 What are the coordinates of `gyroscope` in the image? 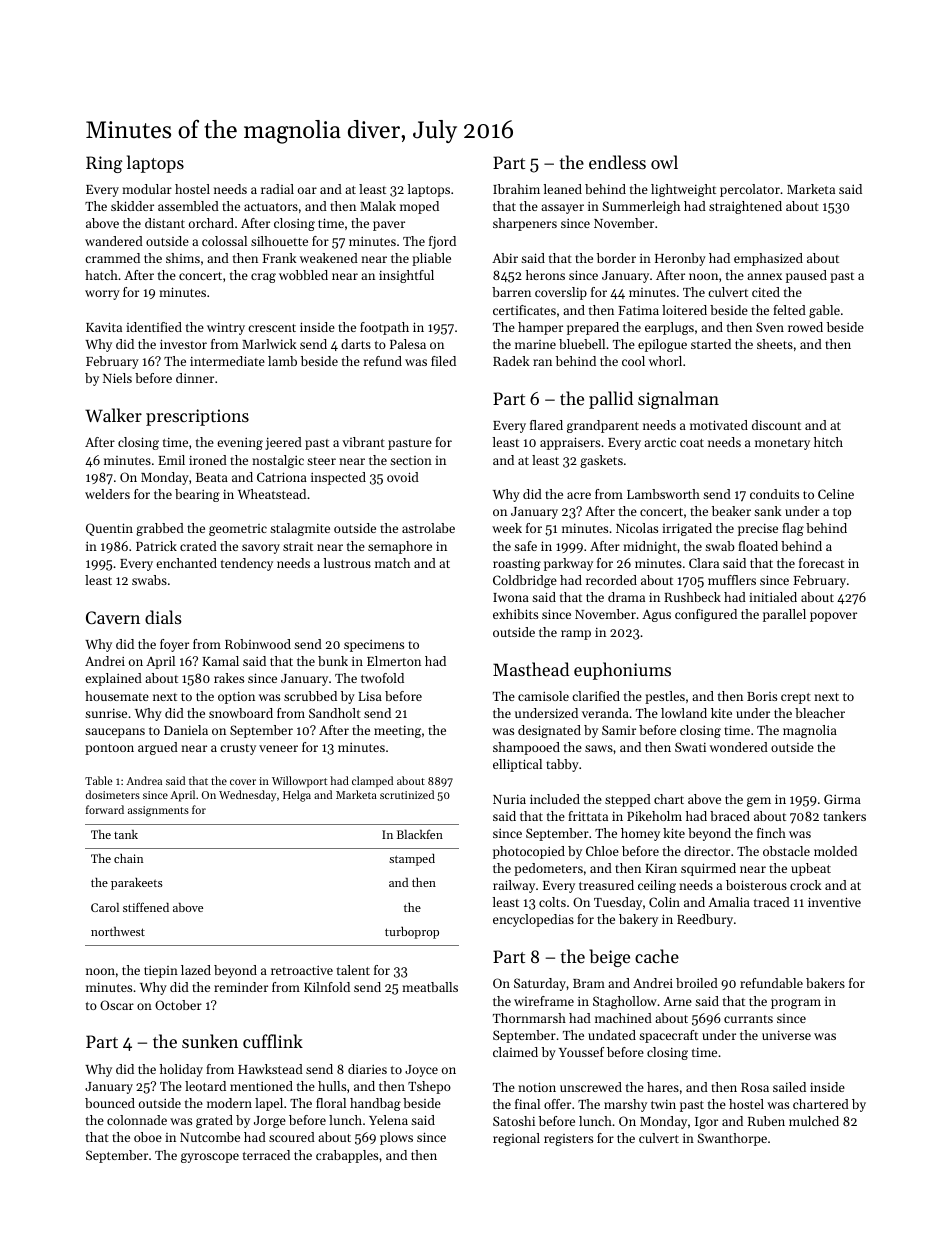 It's located at (210, 1158).
